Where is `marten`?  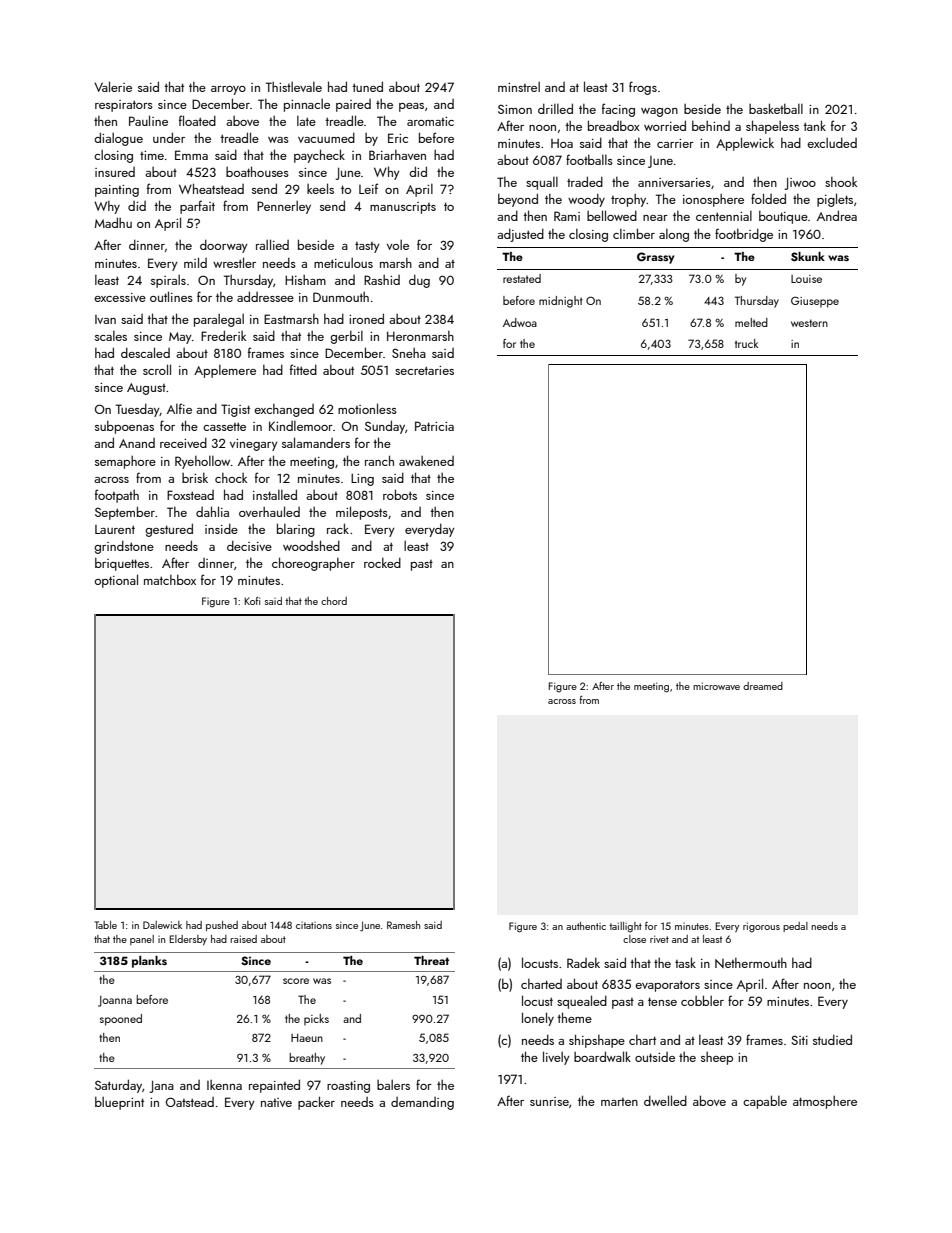 marten is located at coordinates (619, 1102).
